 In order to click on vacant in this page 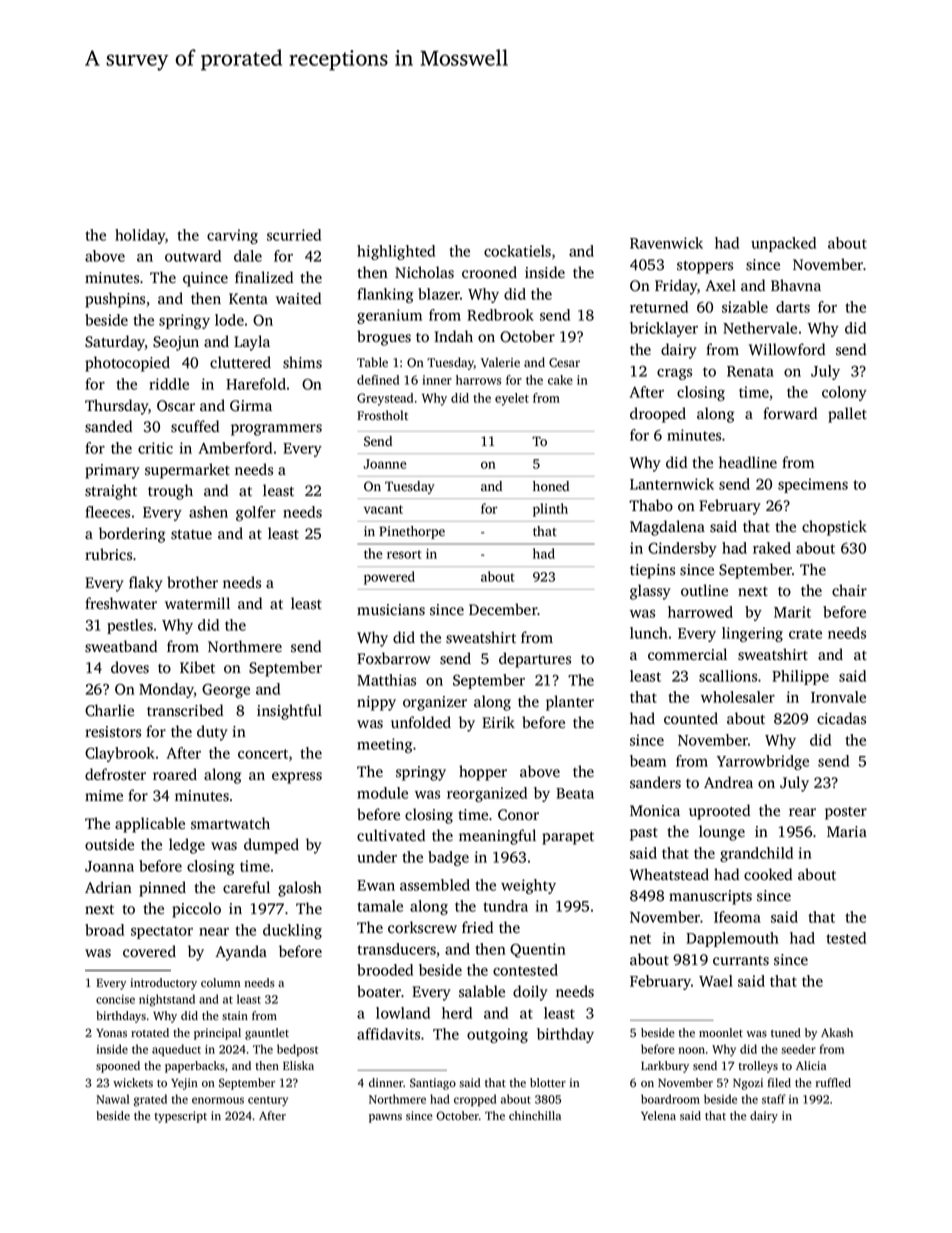, I will do `click(383, 509)`.
